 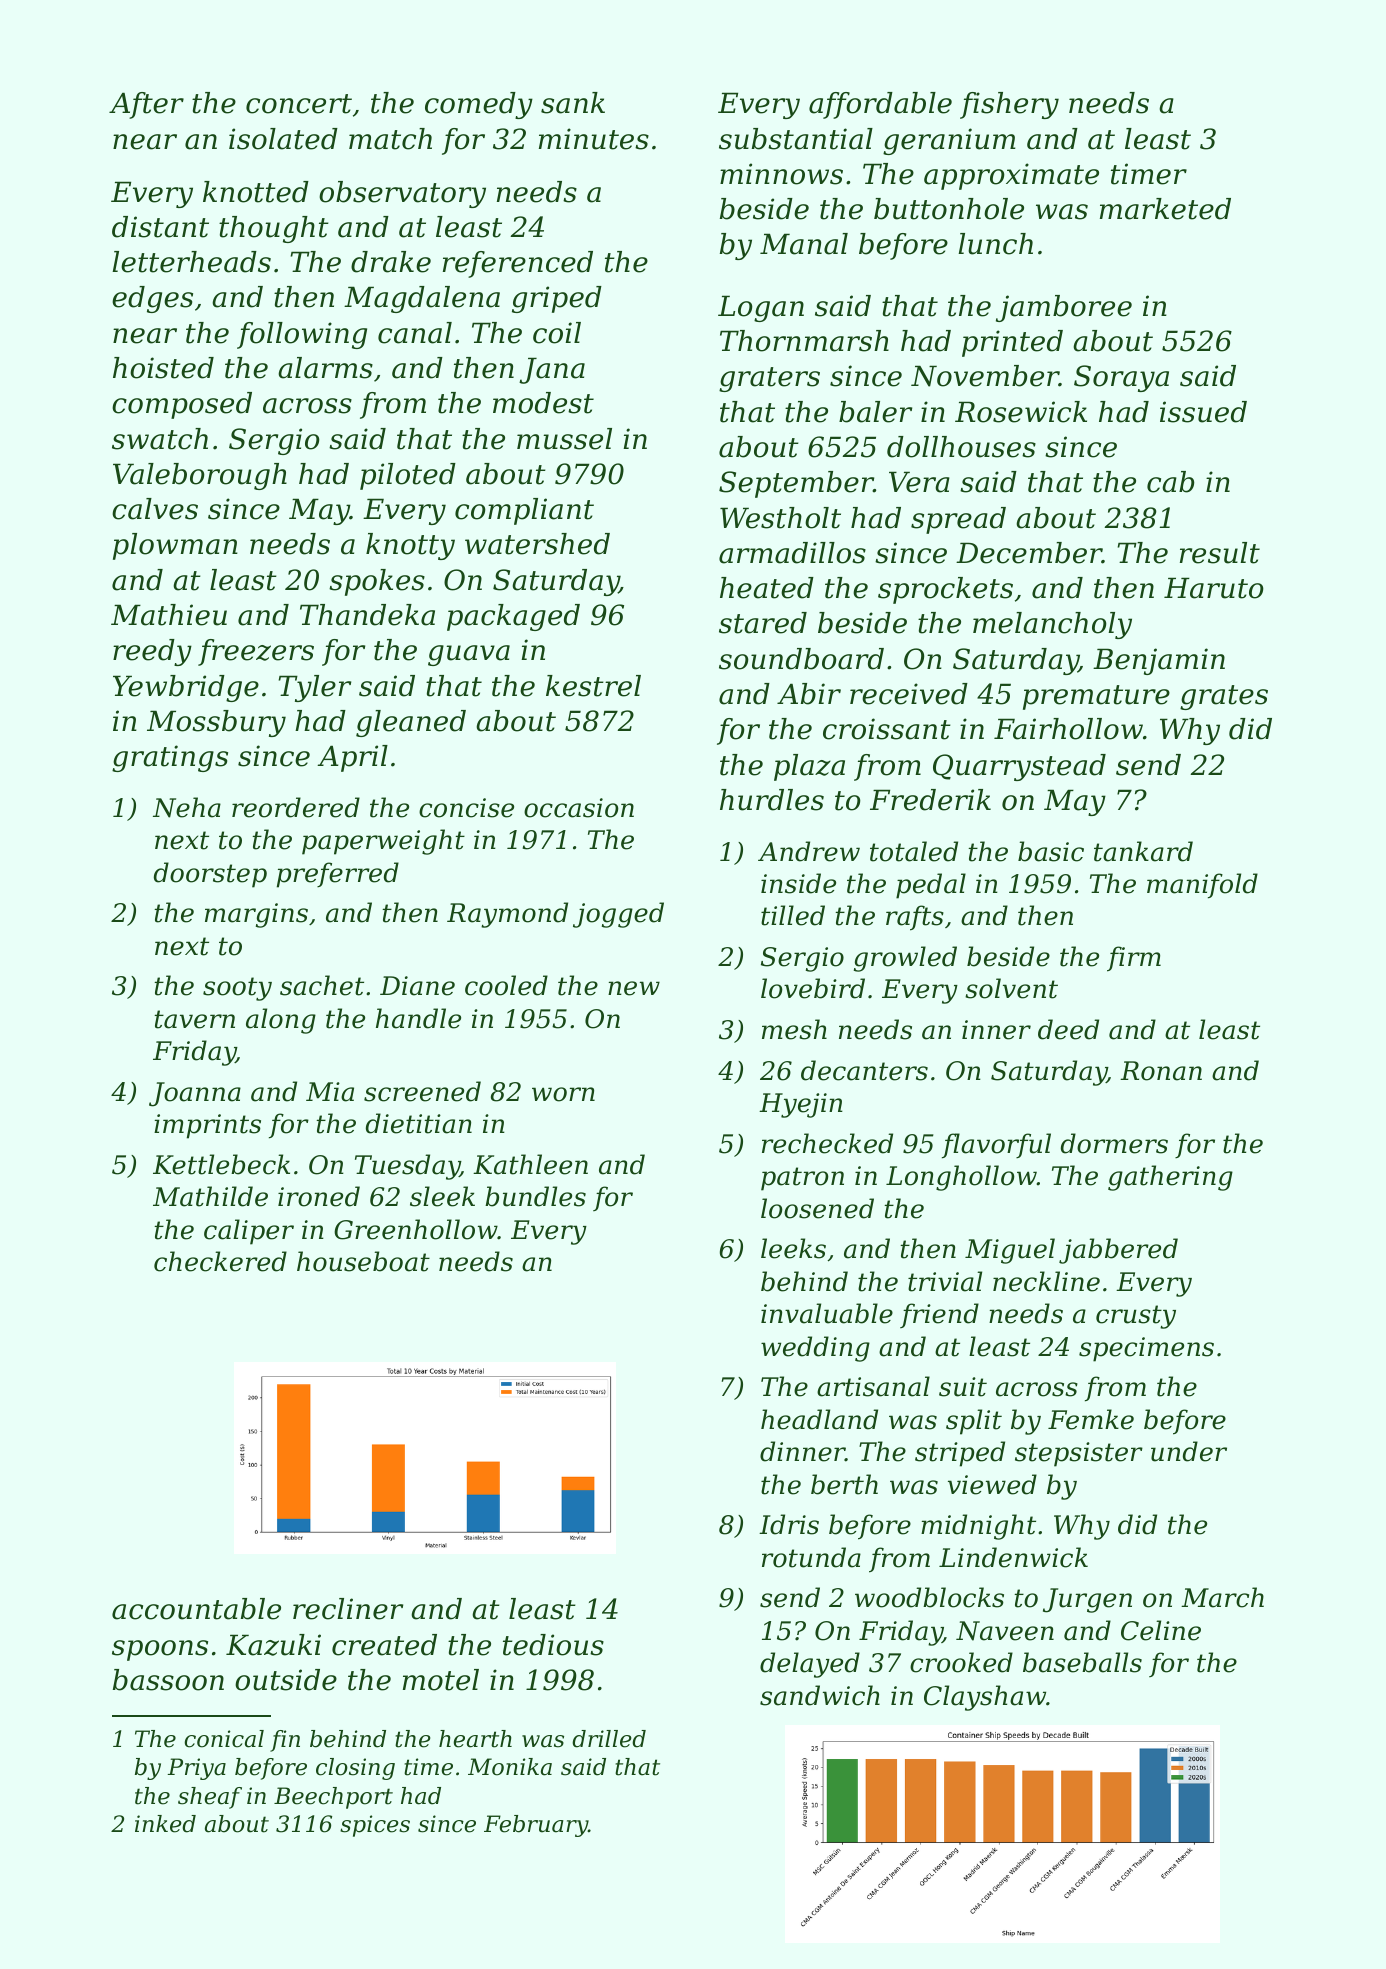 What do you see at coordinates (1068, 1029) in the page?
I see `deed` at bounding box center [1068, 1029].
